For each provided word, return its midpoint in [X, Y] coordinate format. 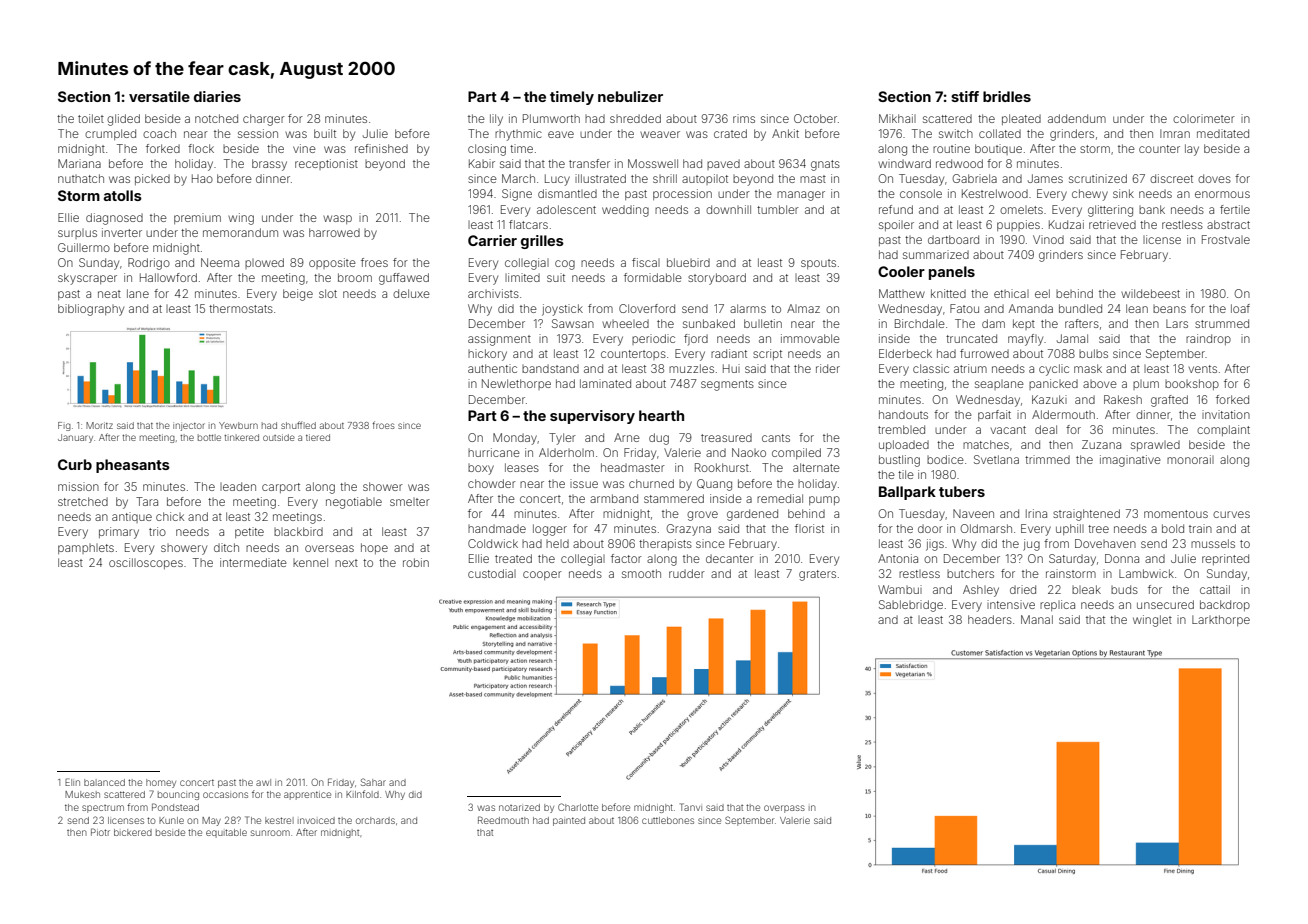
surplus [77, 234]
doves [1214, 178]
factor [626, 558]
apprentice [307, 795]
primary [119, 533]
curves [1231, 514]
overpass [784, 809]
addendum [1077, 118]
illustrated [600, 178]
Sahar [373, 782]
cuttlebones [668, 820]
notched [216, 118]
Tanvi [691, 807]
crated [730, 133]
